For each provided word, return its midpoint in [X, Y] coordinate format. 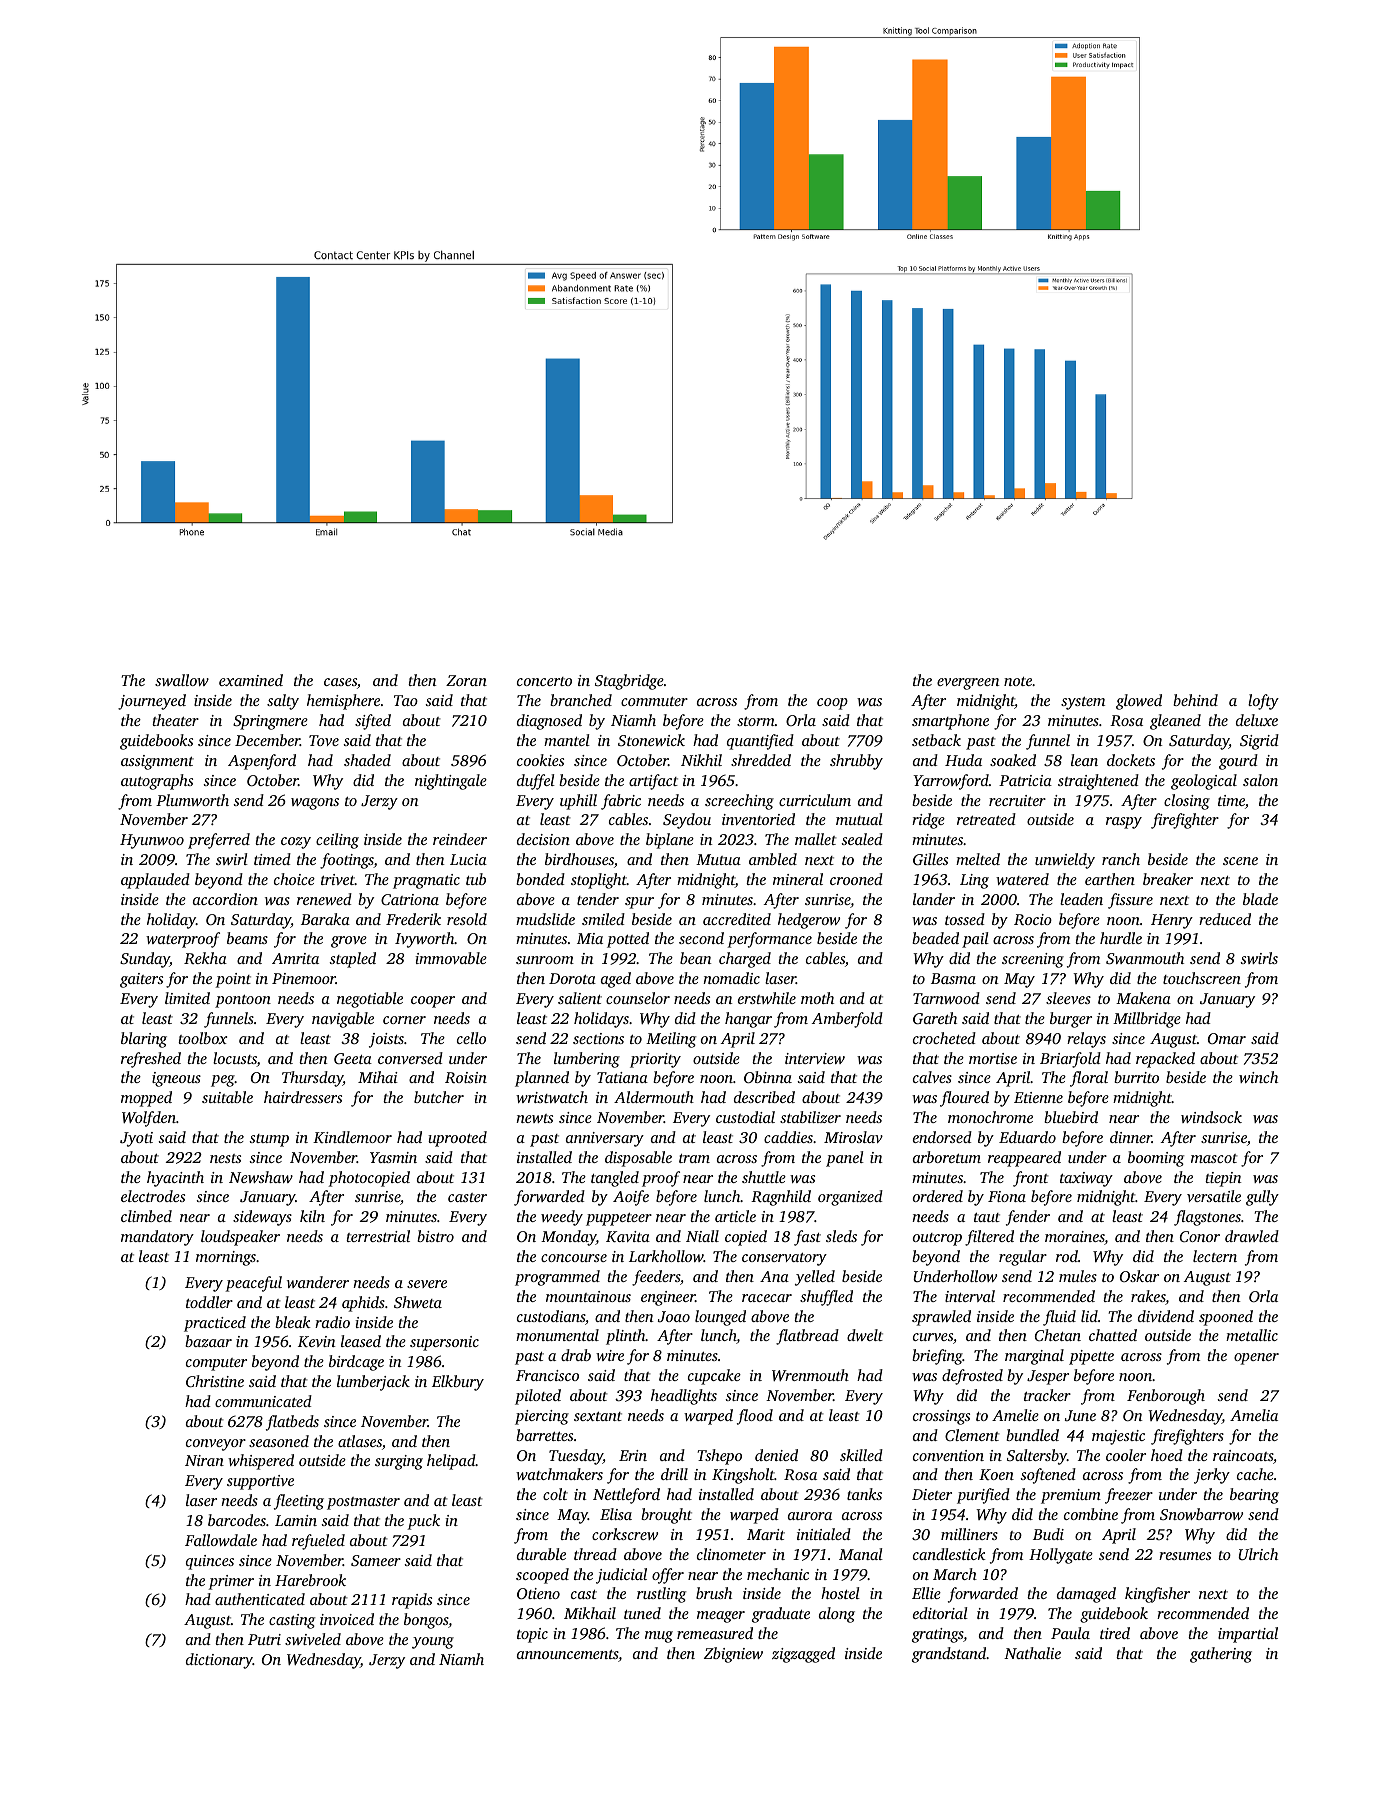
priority [655, 1060]
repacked [1165, 1060]
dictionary [219, 1661]
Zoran [466, 680]
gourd [1238, 762]
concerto [544, 681]
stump [269, 1140]
